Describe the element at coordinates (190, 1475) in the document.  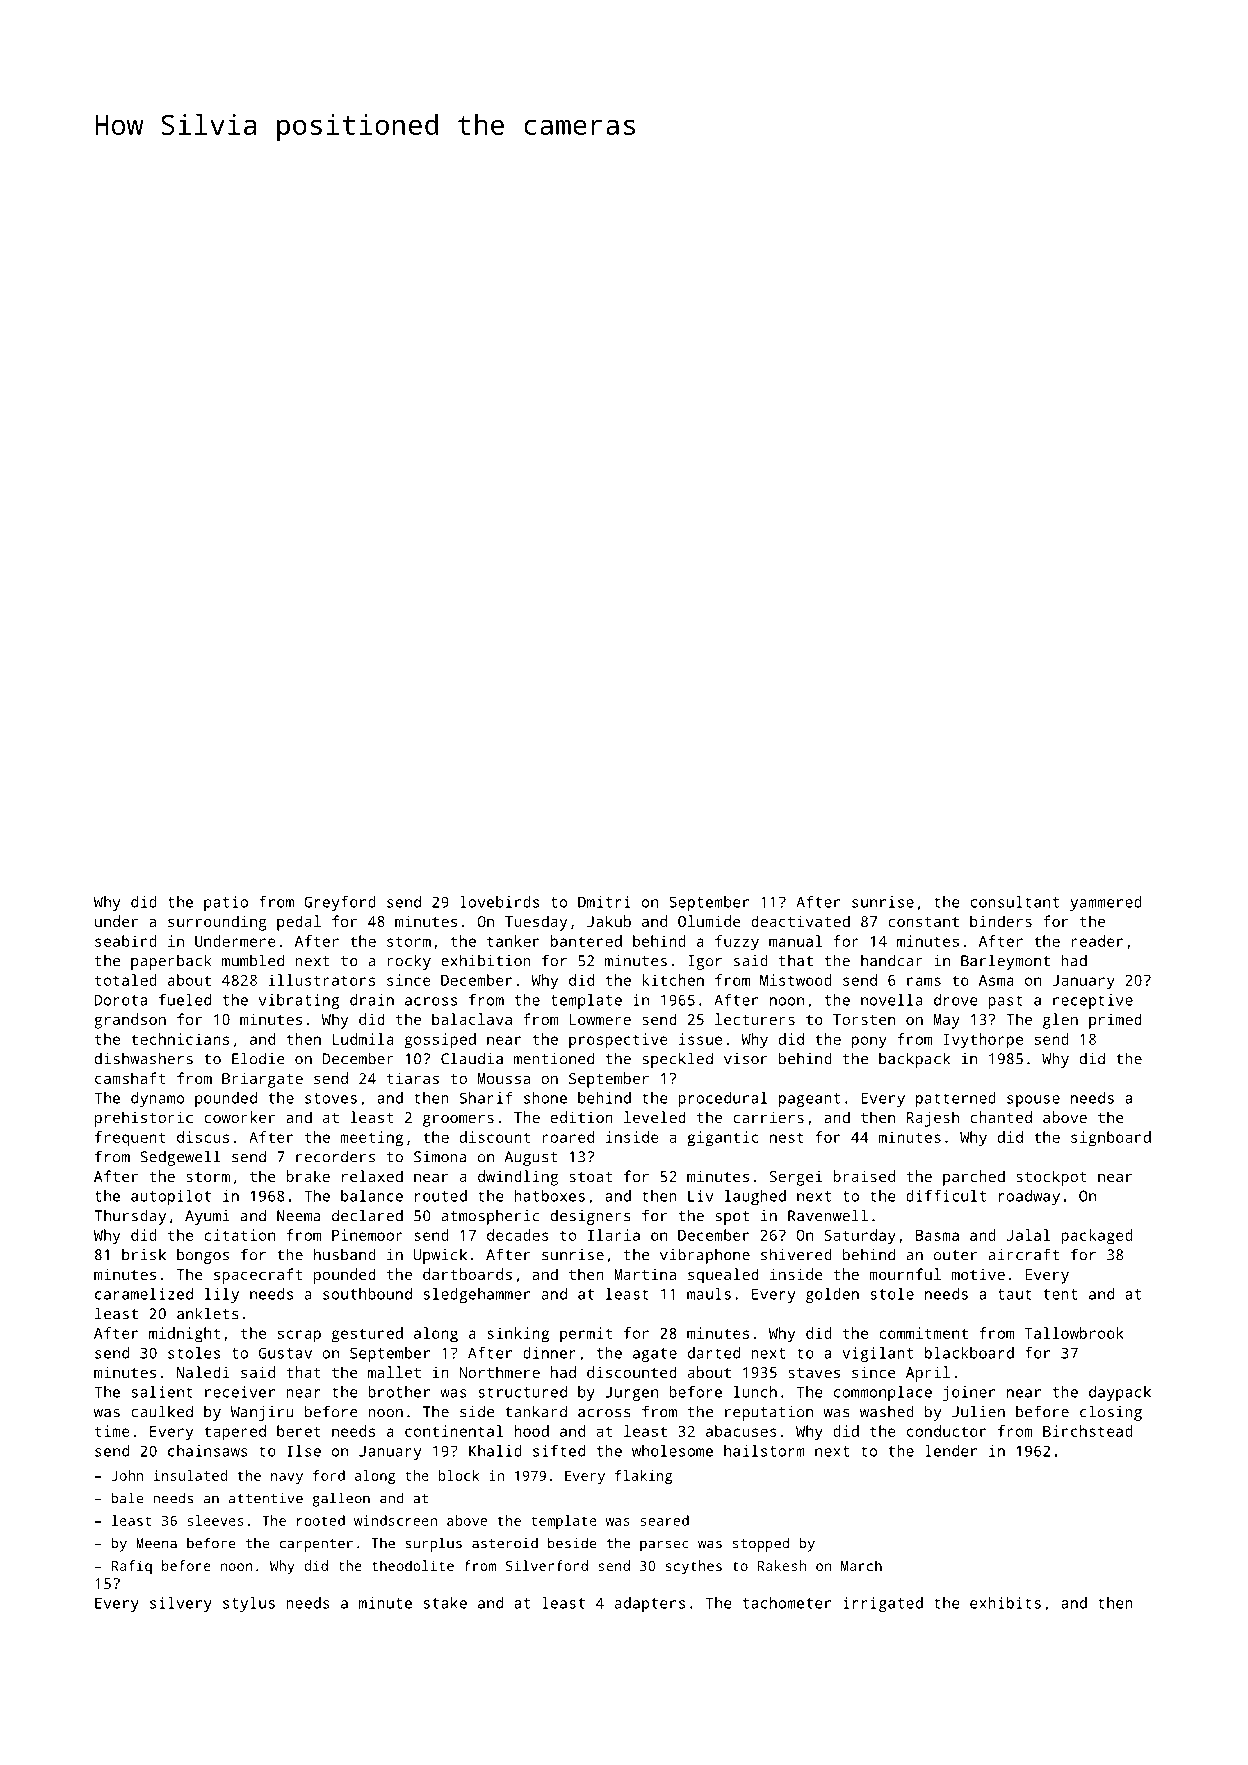
I see `insulated` at that location.
